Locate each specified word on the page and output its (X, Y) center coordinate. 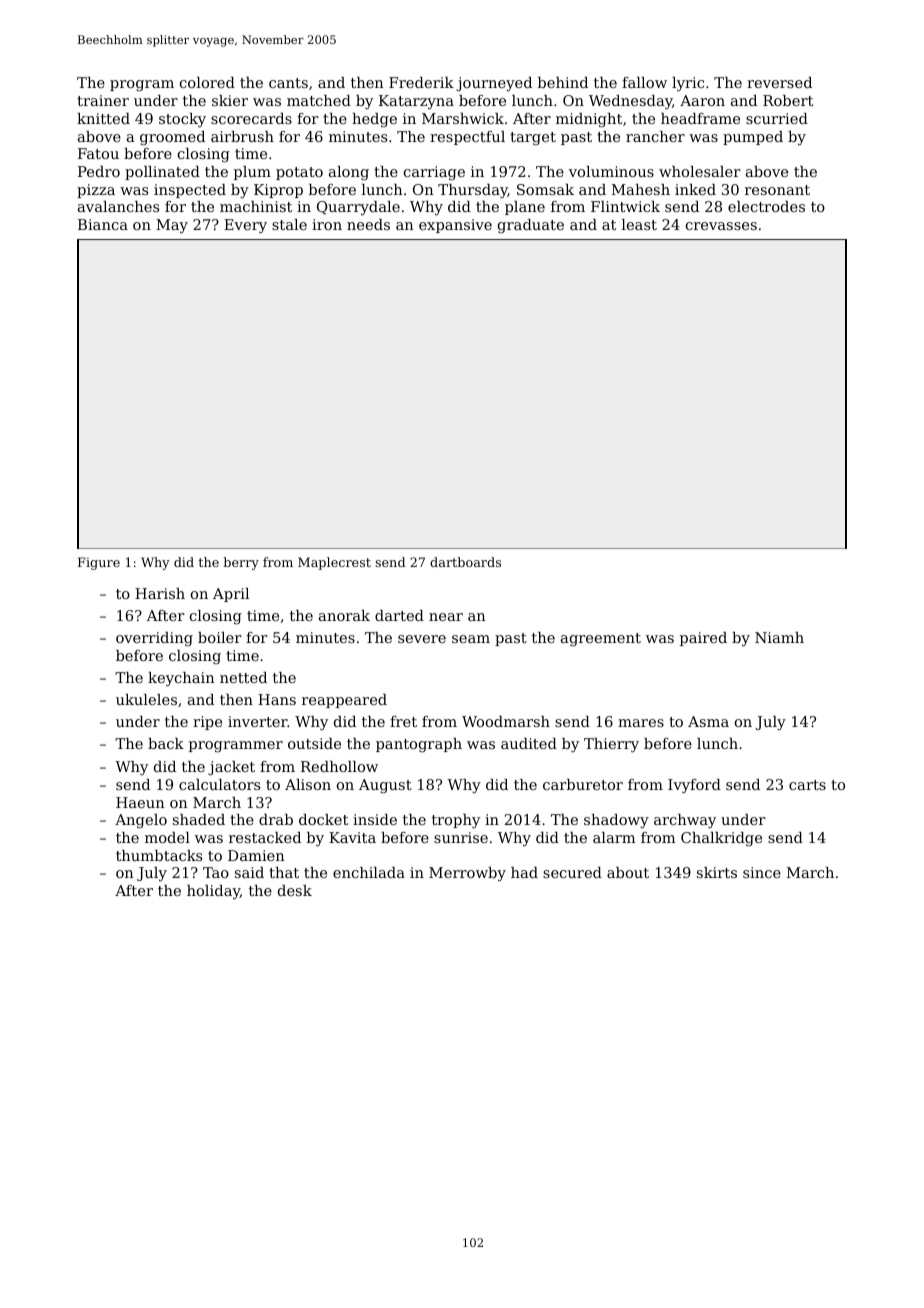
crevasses (721, 226)
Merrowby (467, 874)
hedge (374, 120)
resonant (777, 190)
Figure (99, 563)
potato (299, 173)
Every (245, 226)
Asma (708, 721)
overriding (154, 639)
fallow (644, 82)
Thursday (473, 191)
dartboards (465, 562)
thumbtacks (159, 855)
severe (422, 639)
